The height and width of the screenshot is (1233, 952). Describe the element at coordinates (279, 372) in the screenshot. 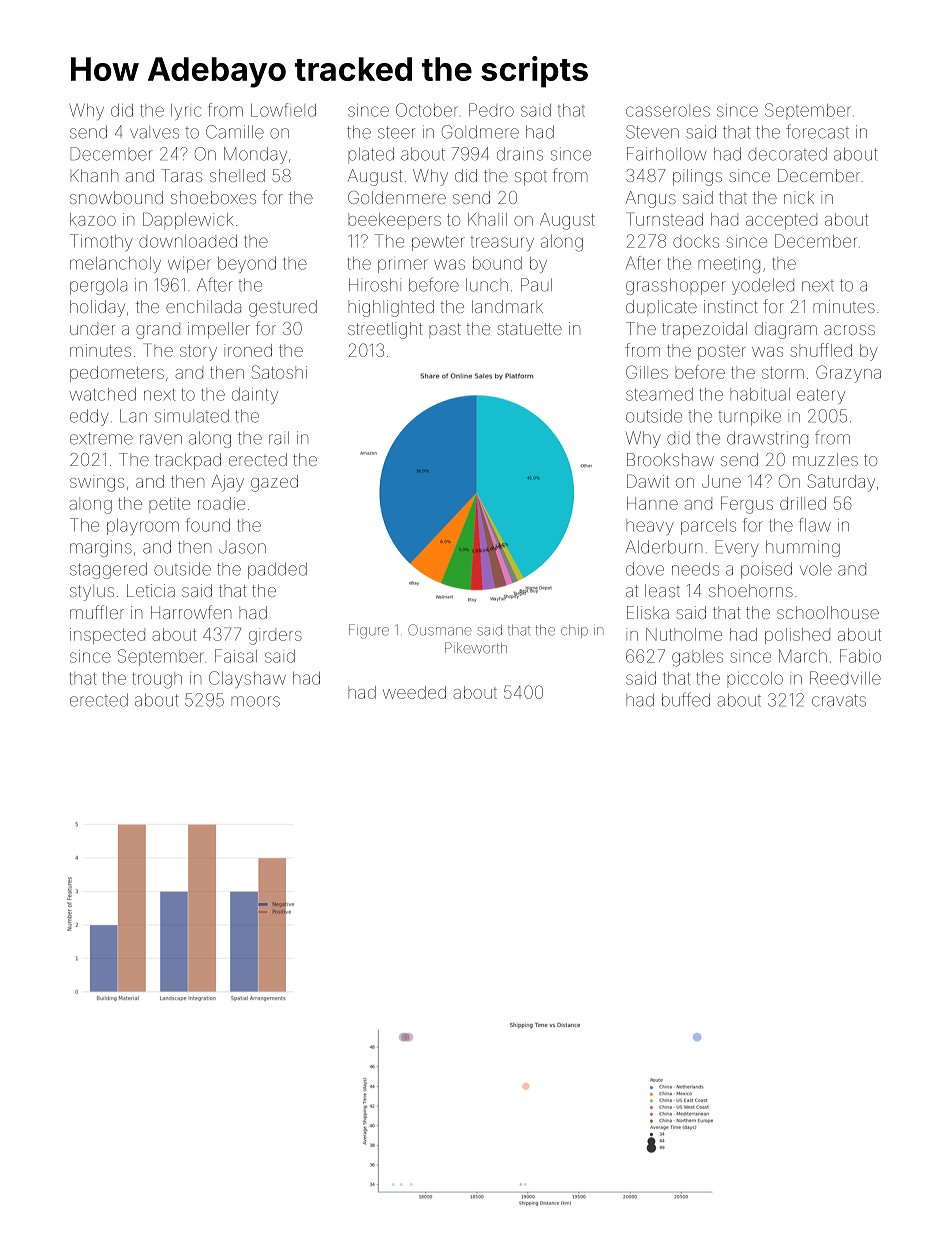

I see `Satoshi` at that location.
